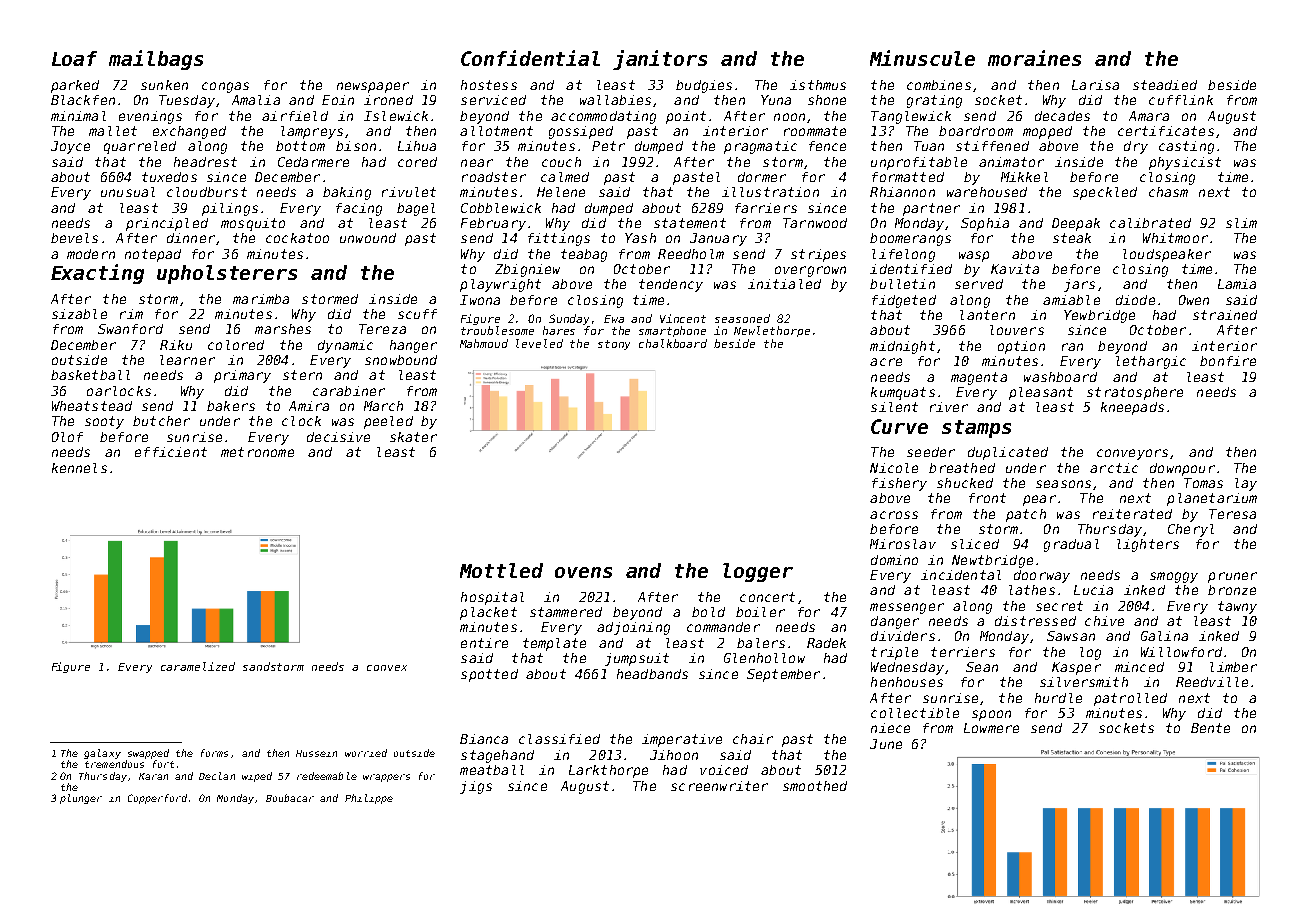 The image size is (1308, 924). I want to click on Rhiannon, so click(902, 192).
